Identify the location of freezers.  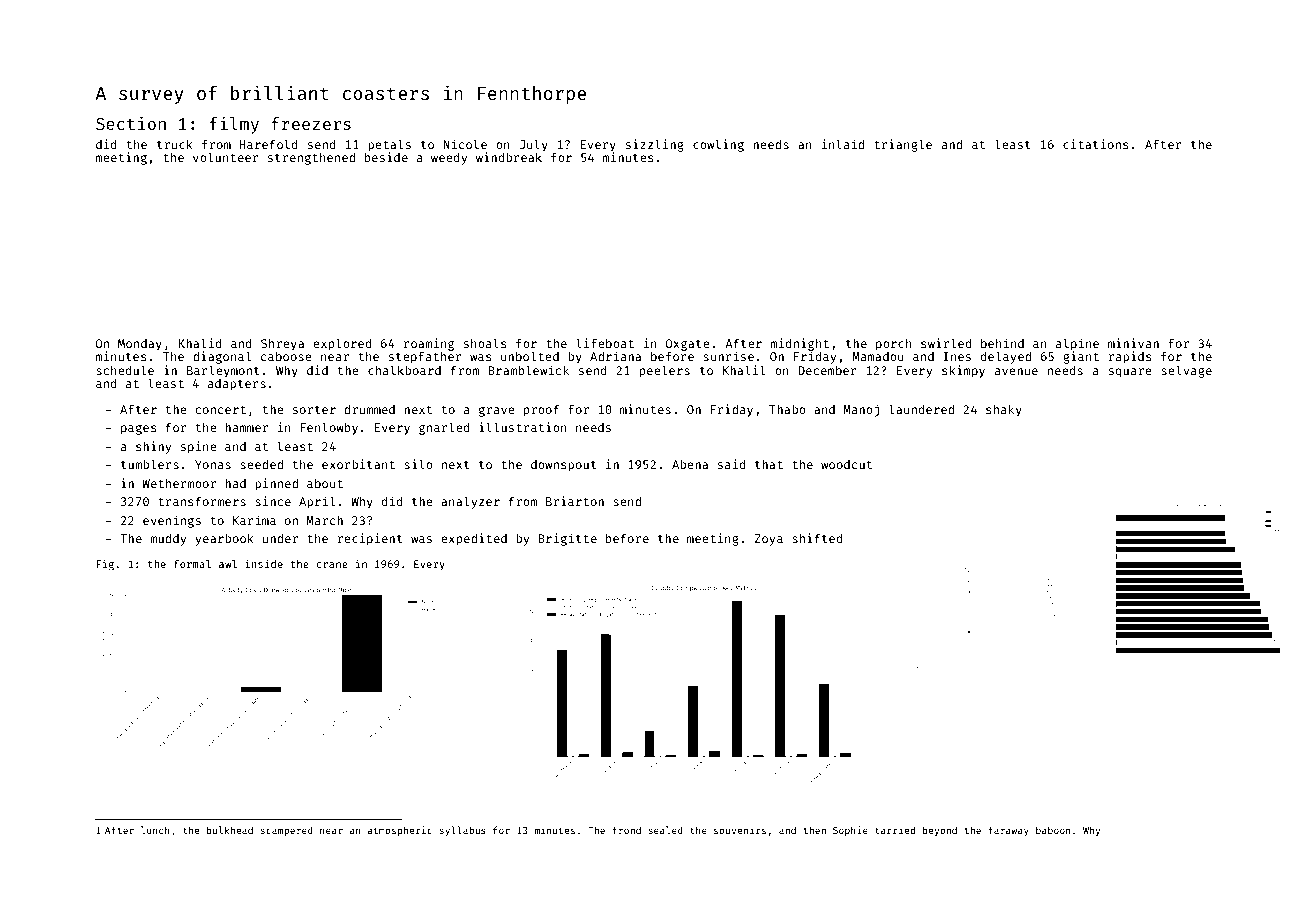
(311, 123).
